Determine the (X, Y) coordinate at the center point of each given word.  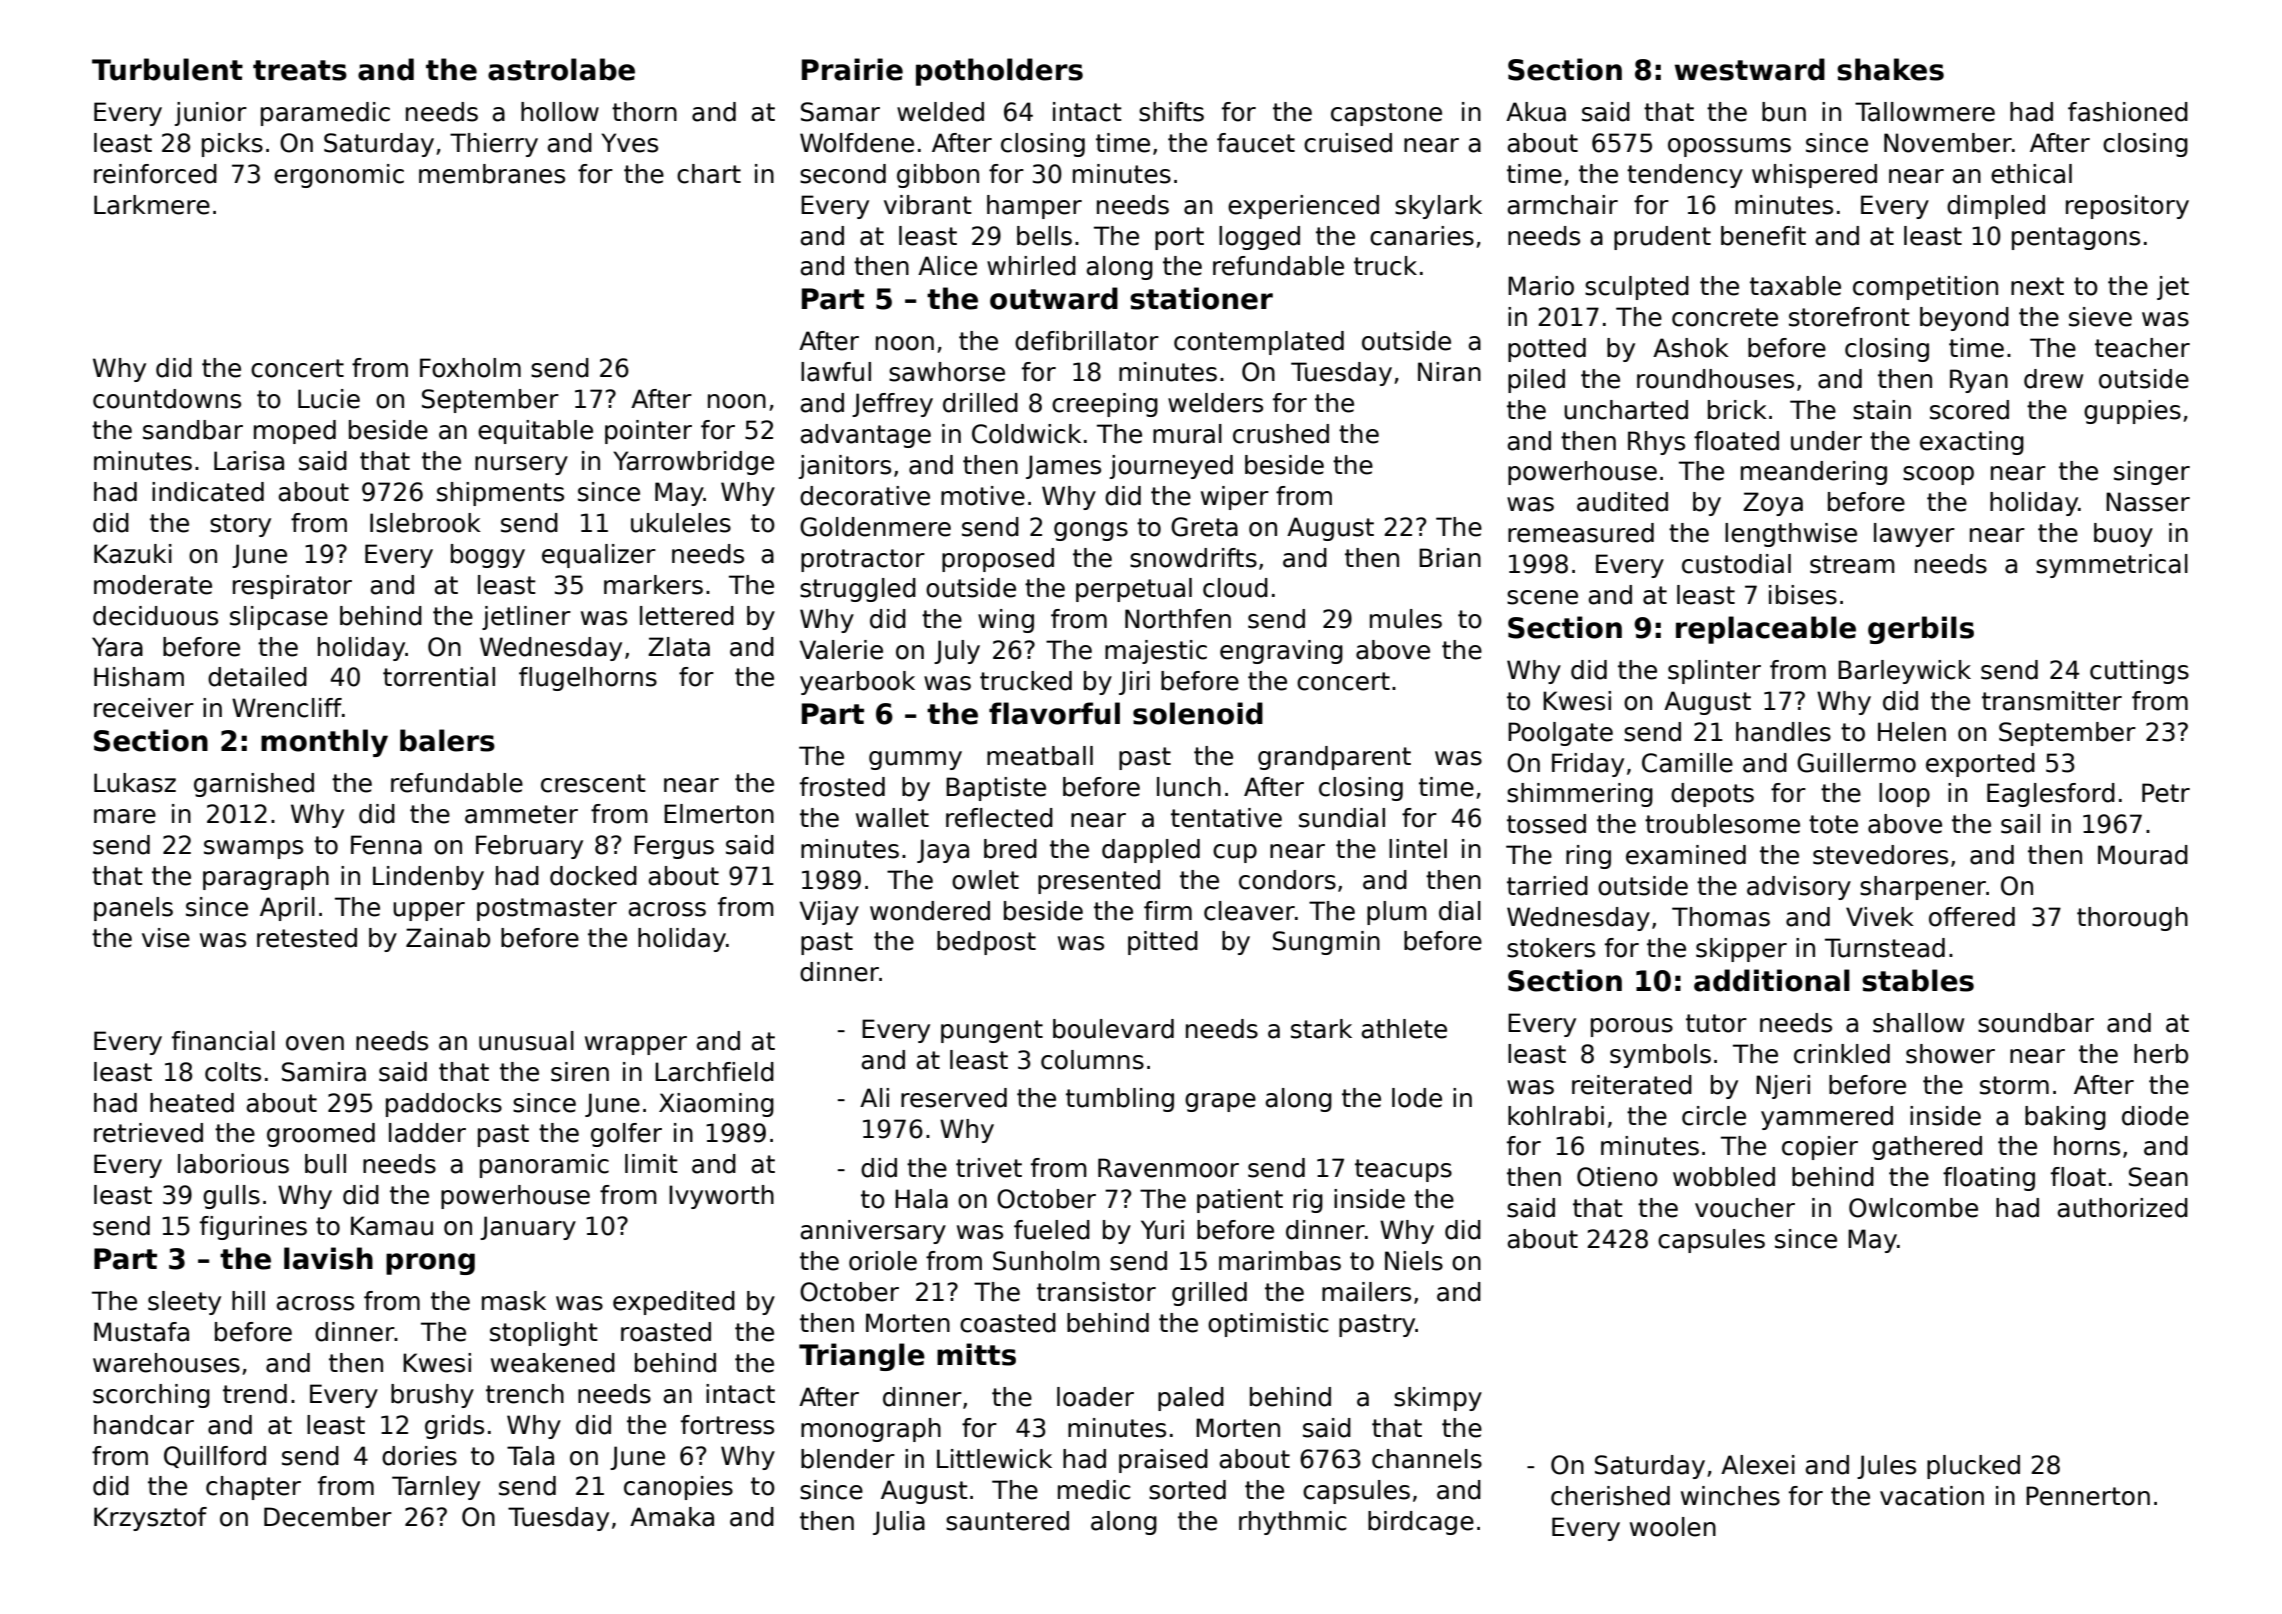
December (328, 1517)
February (529, 847)
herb (2161, 1054)
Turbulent (167, 69)
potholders (999, 72)
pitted (1163, 943)
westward (1750, 69)
